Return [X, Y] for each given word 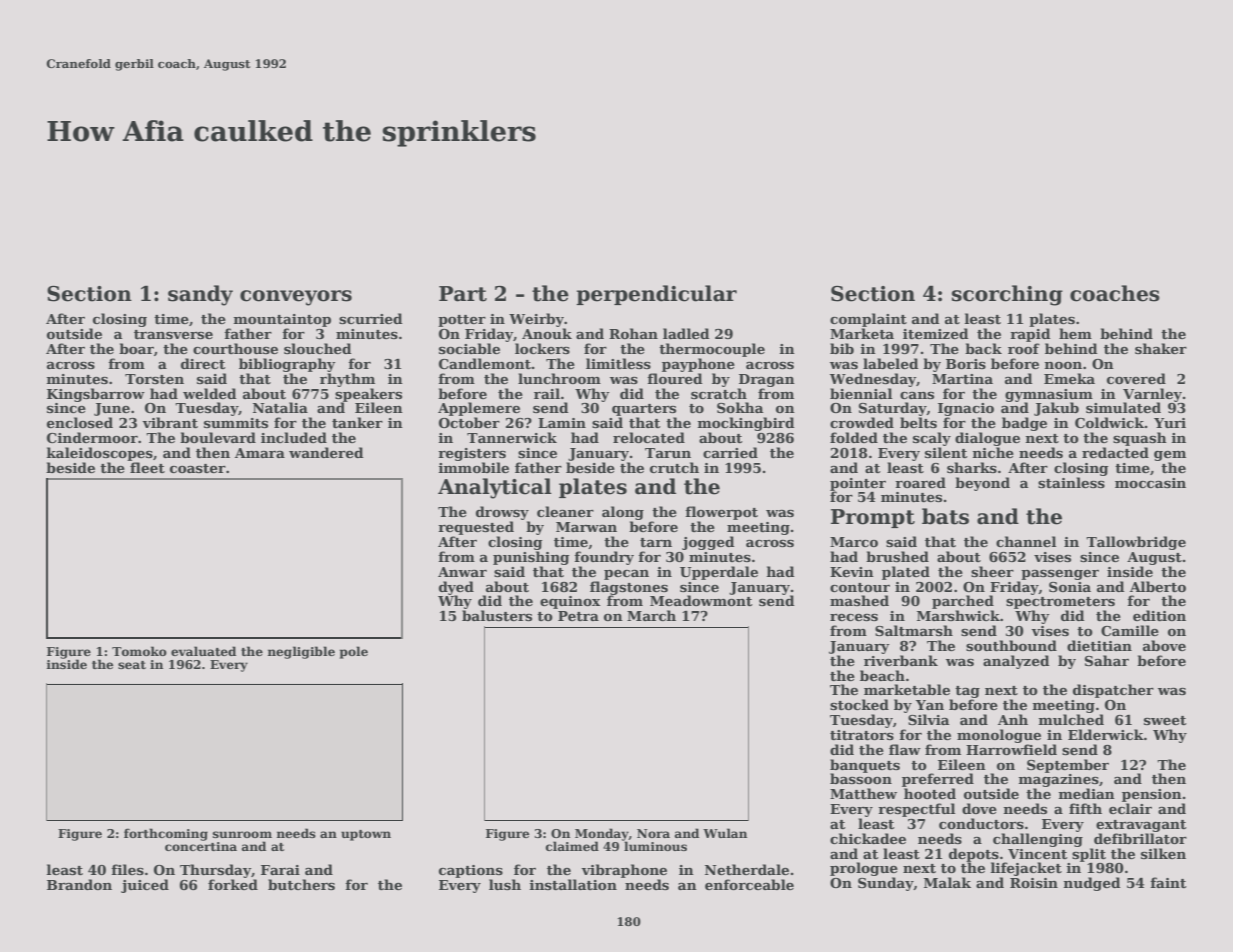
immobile [474, 467]
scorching [1007, 295]
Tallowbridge [1136, 543]
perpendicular [656, 295]
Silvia [928, 719]
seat [132, 665]
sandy [200, 295]
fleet [147, 467]
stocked [859, 704]
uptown [366, 835]
